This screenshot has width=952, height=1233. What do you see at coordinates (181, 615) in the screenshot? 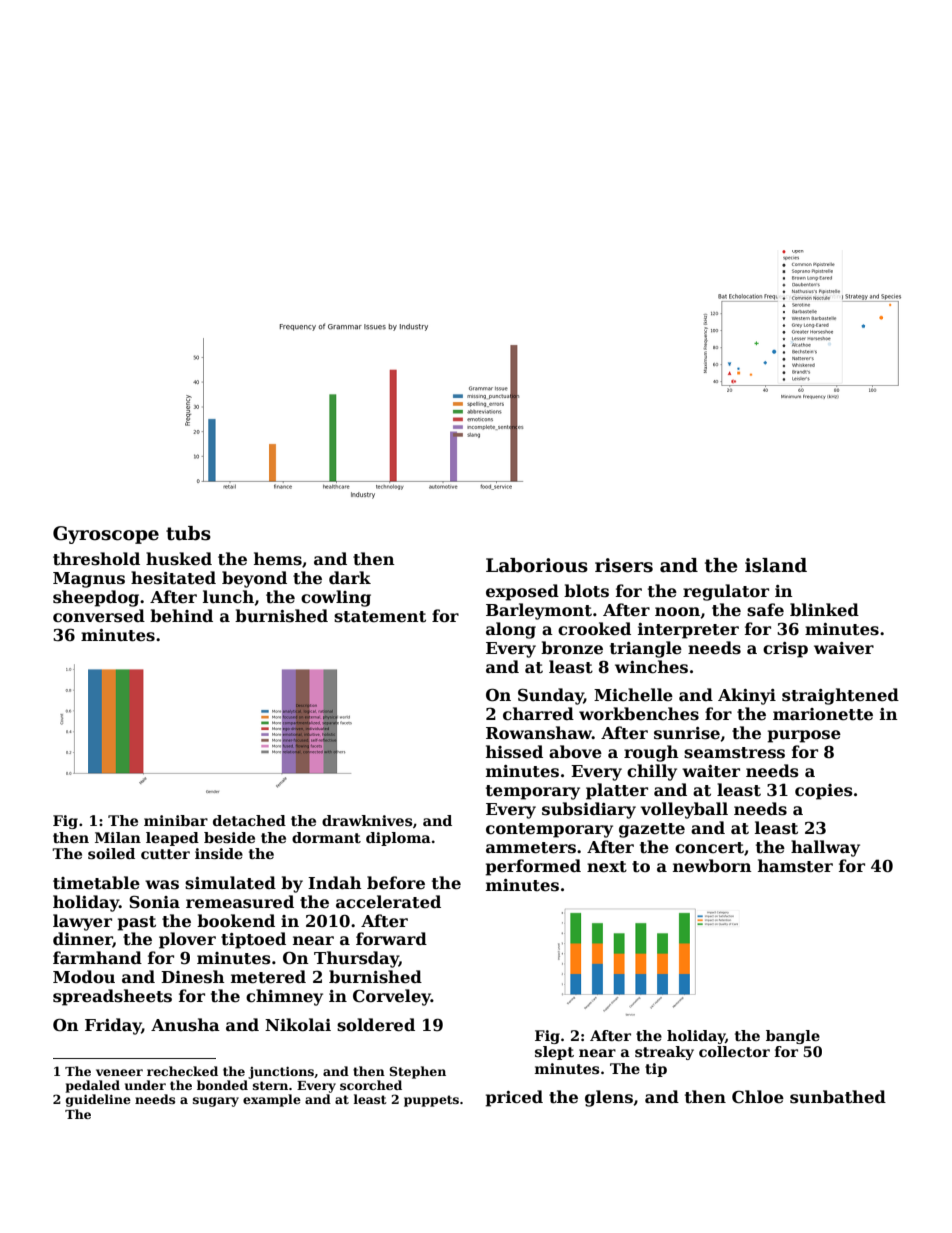
I see `behind` at bounding box center [181, 615].
